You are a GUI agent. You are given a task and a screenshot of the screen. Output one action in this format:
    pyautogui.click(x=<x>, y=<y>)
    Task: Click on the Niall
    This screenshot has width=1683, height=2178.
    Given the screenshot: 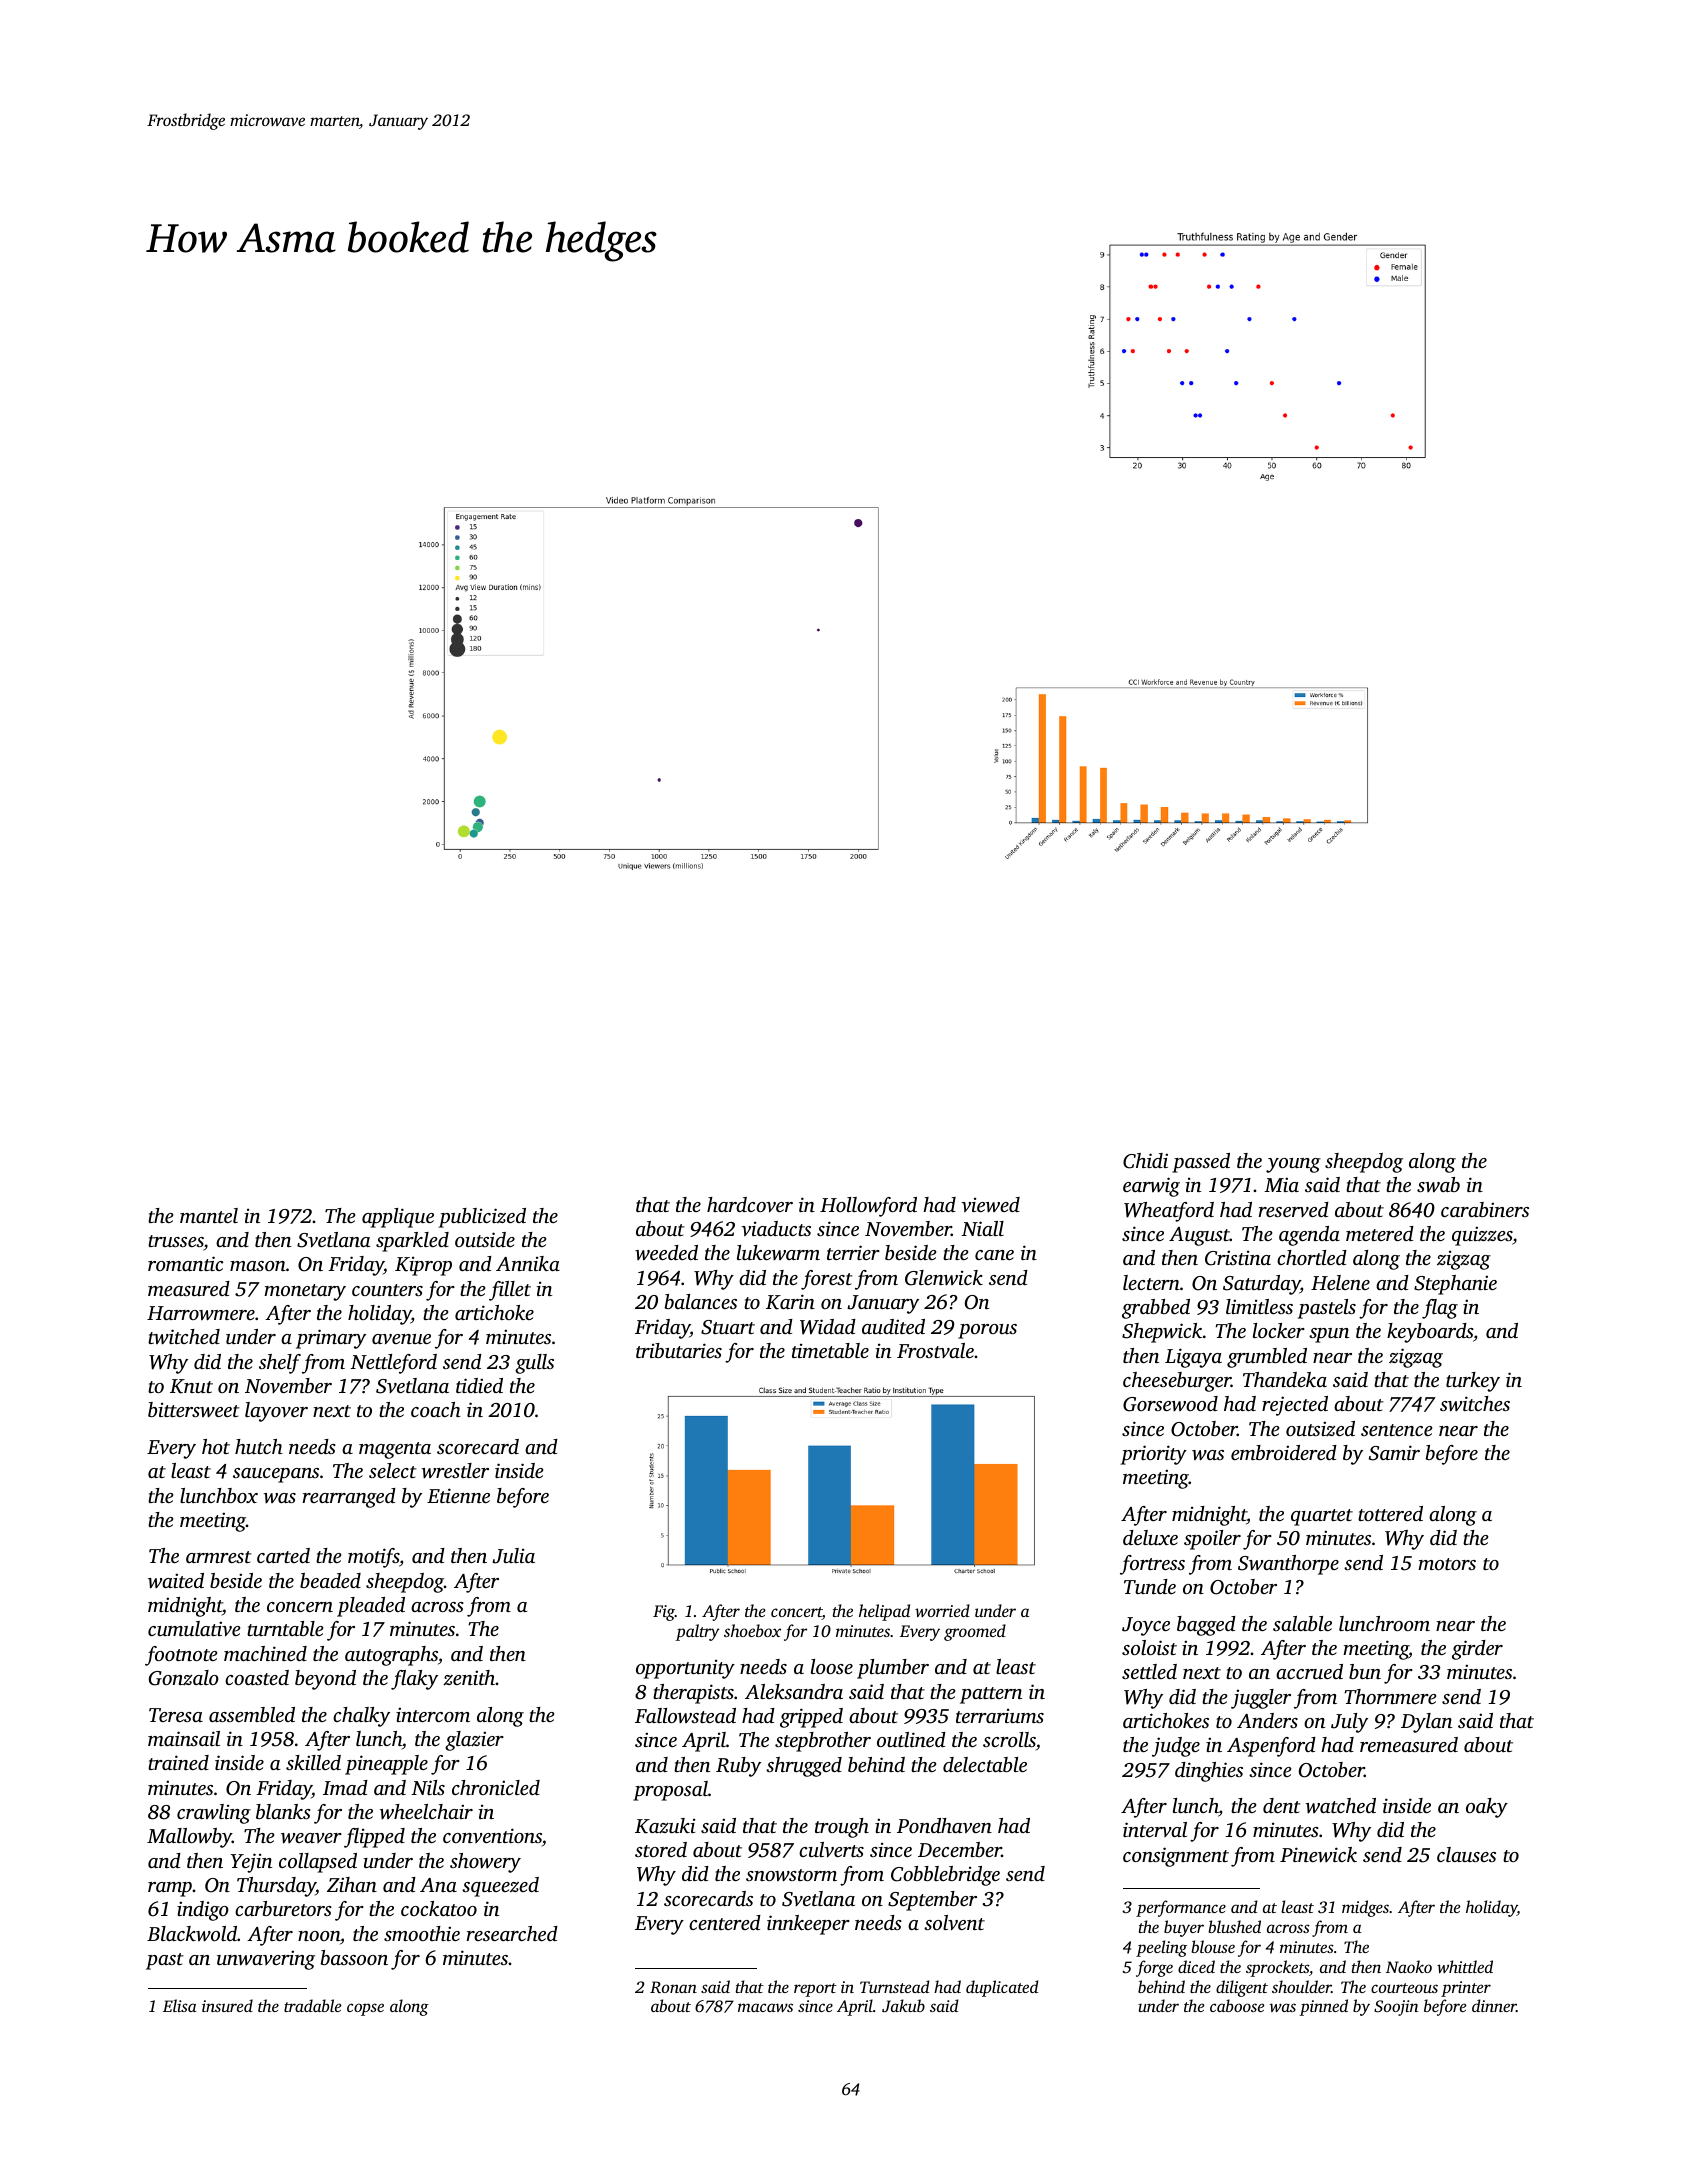 What is the action you would take?
    pyautogui.click(x=982, y=1228)
